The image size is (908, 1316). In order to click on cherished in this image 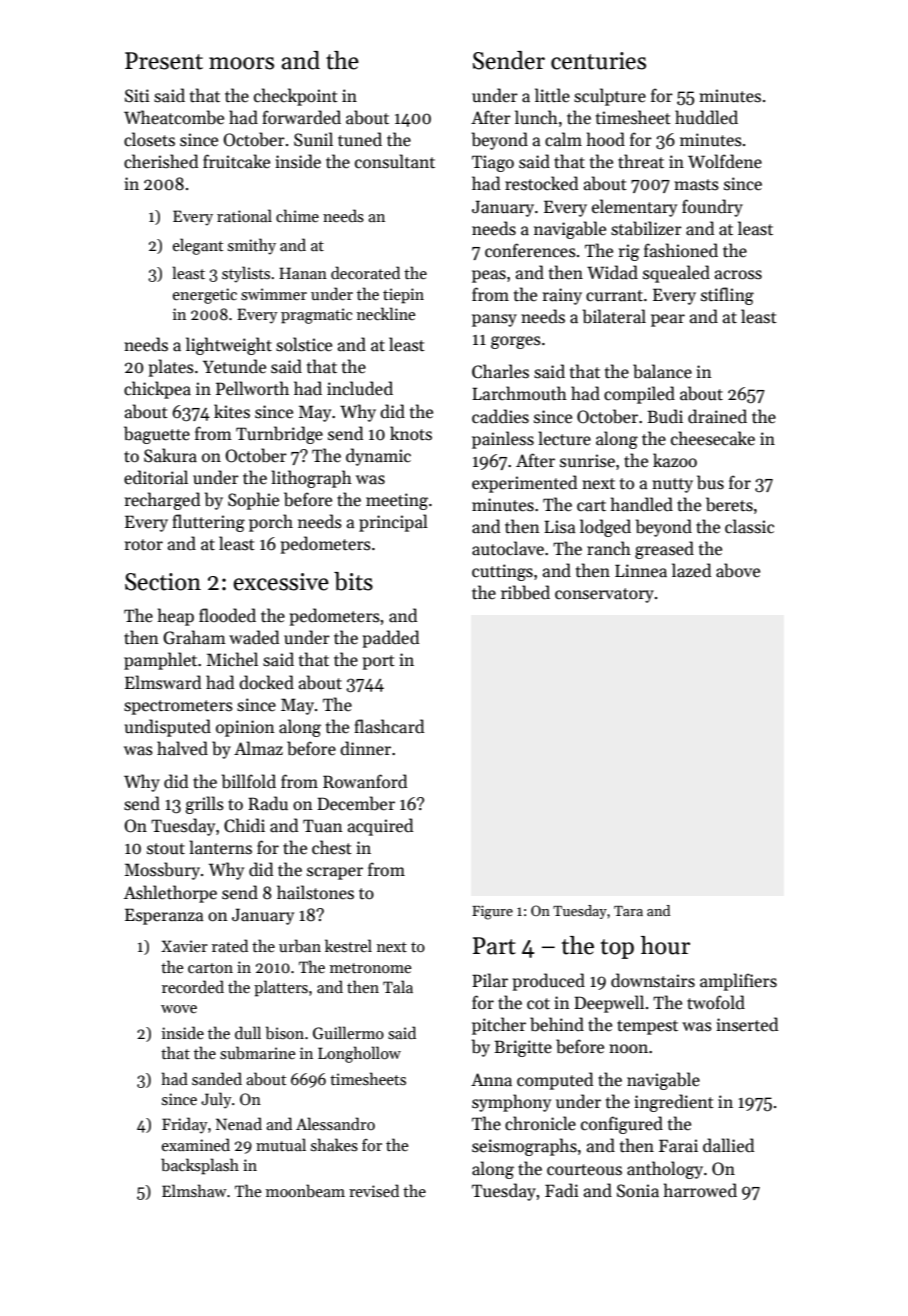, I will do `click(161, 161)`.
